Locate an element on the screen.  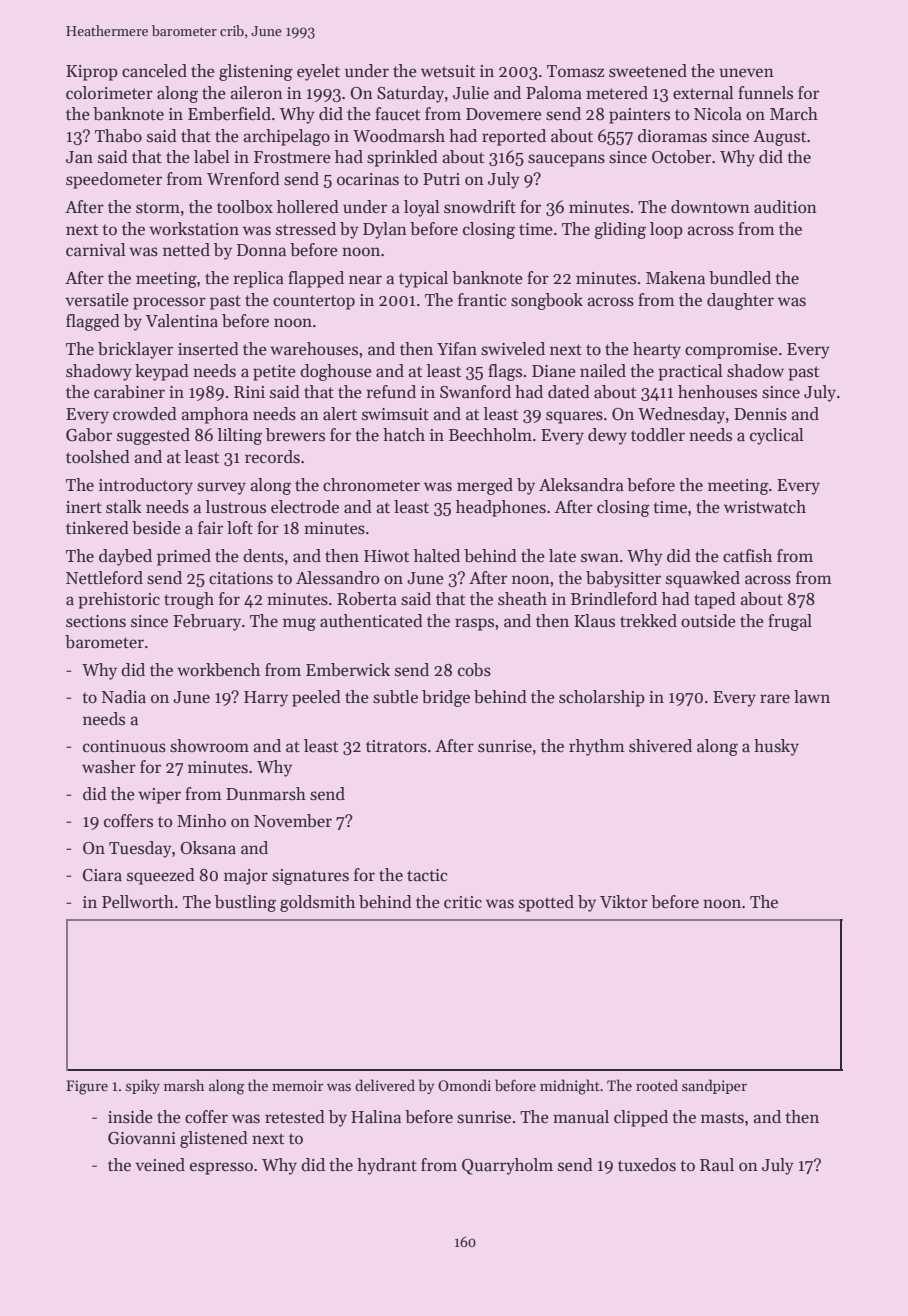
lawn is located at coordinates (812, 697).
